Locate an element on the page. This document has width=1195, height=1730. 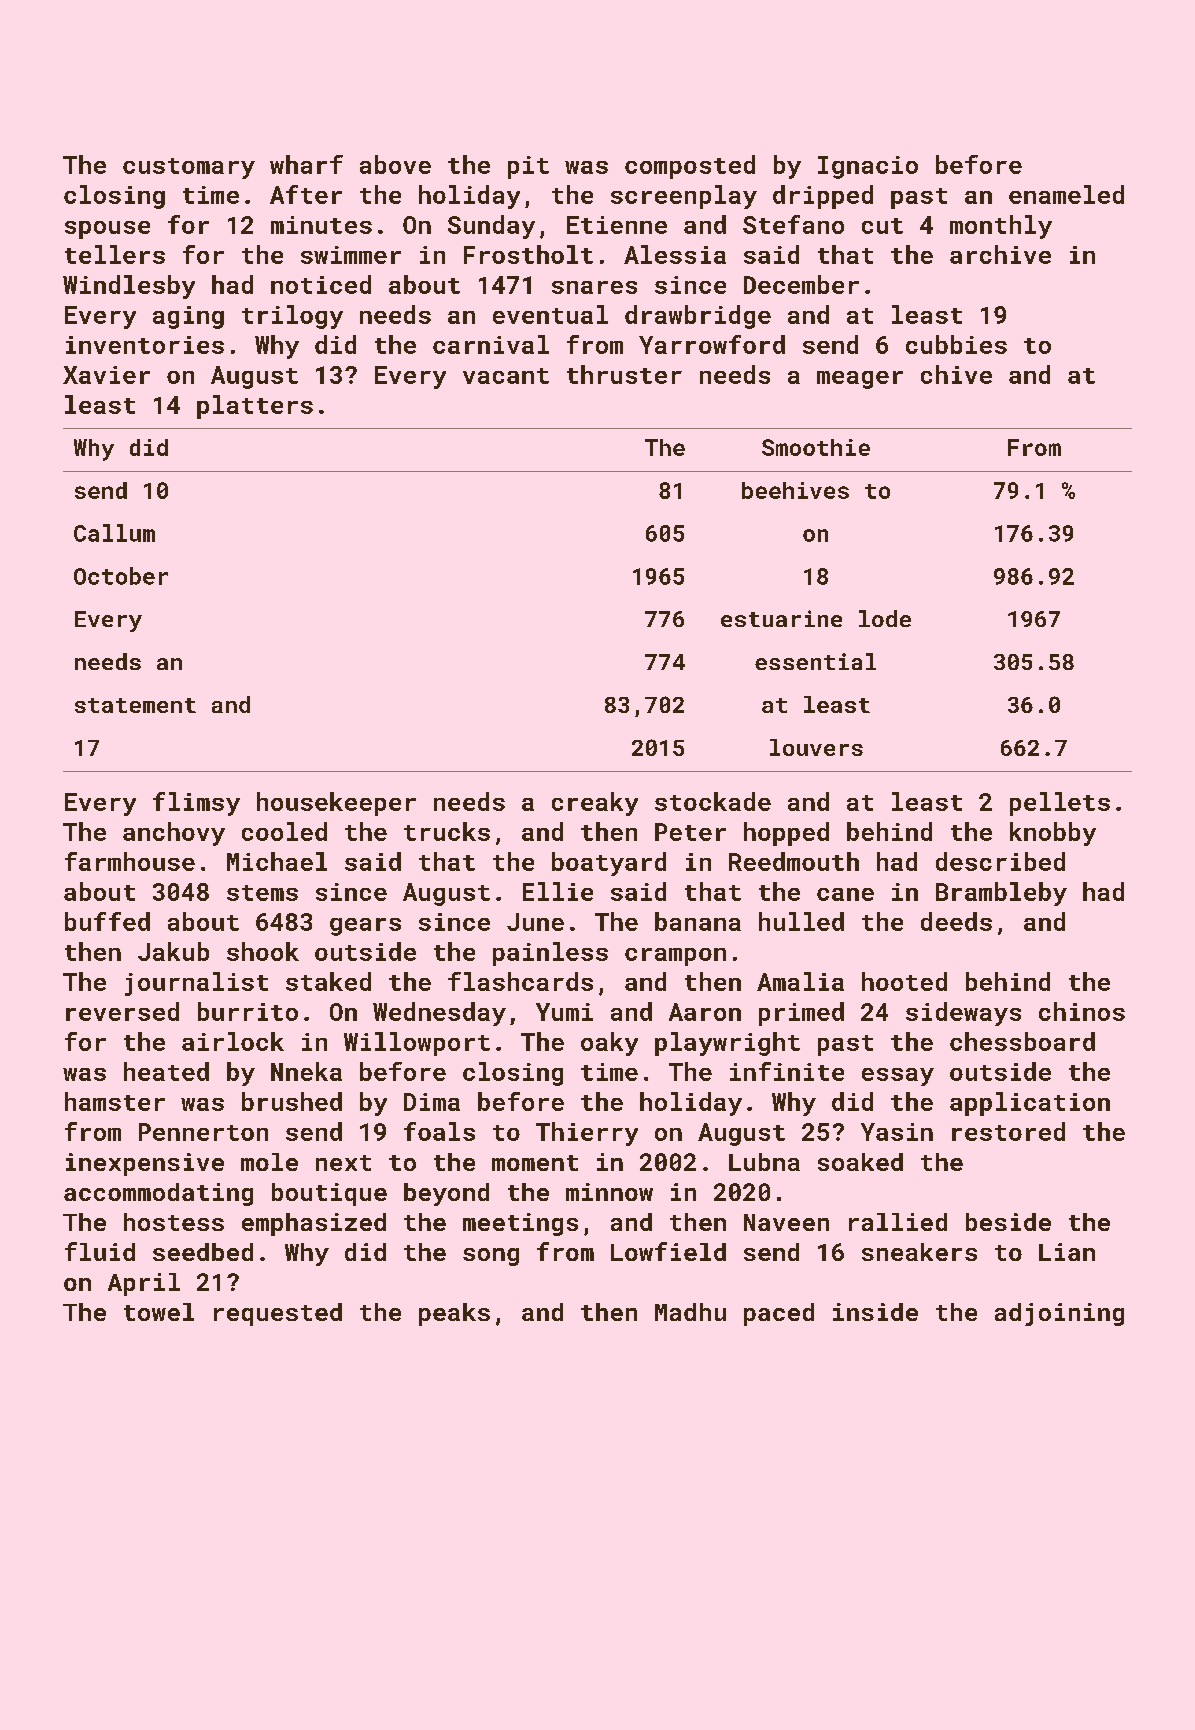
inexpensive is located at coordinates (145, 1164).
